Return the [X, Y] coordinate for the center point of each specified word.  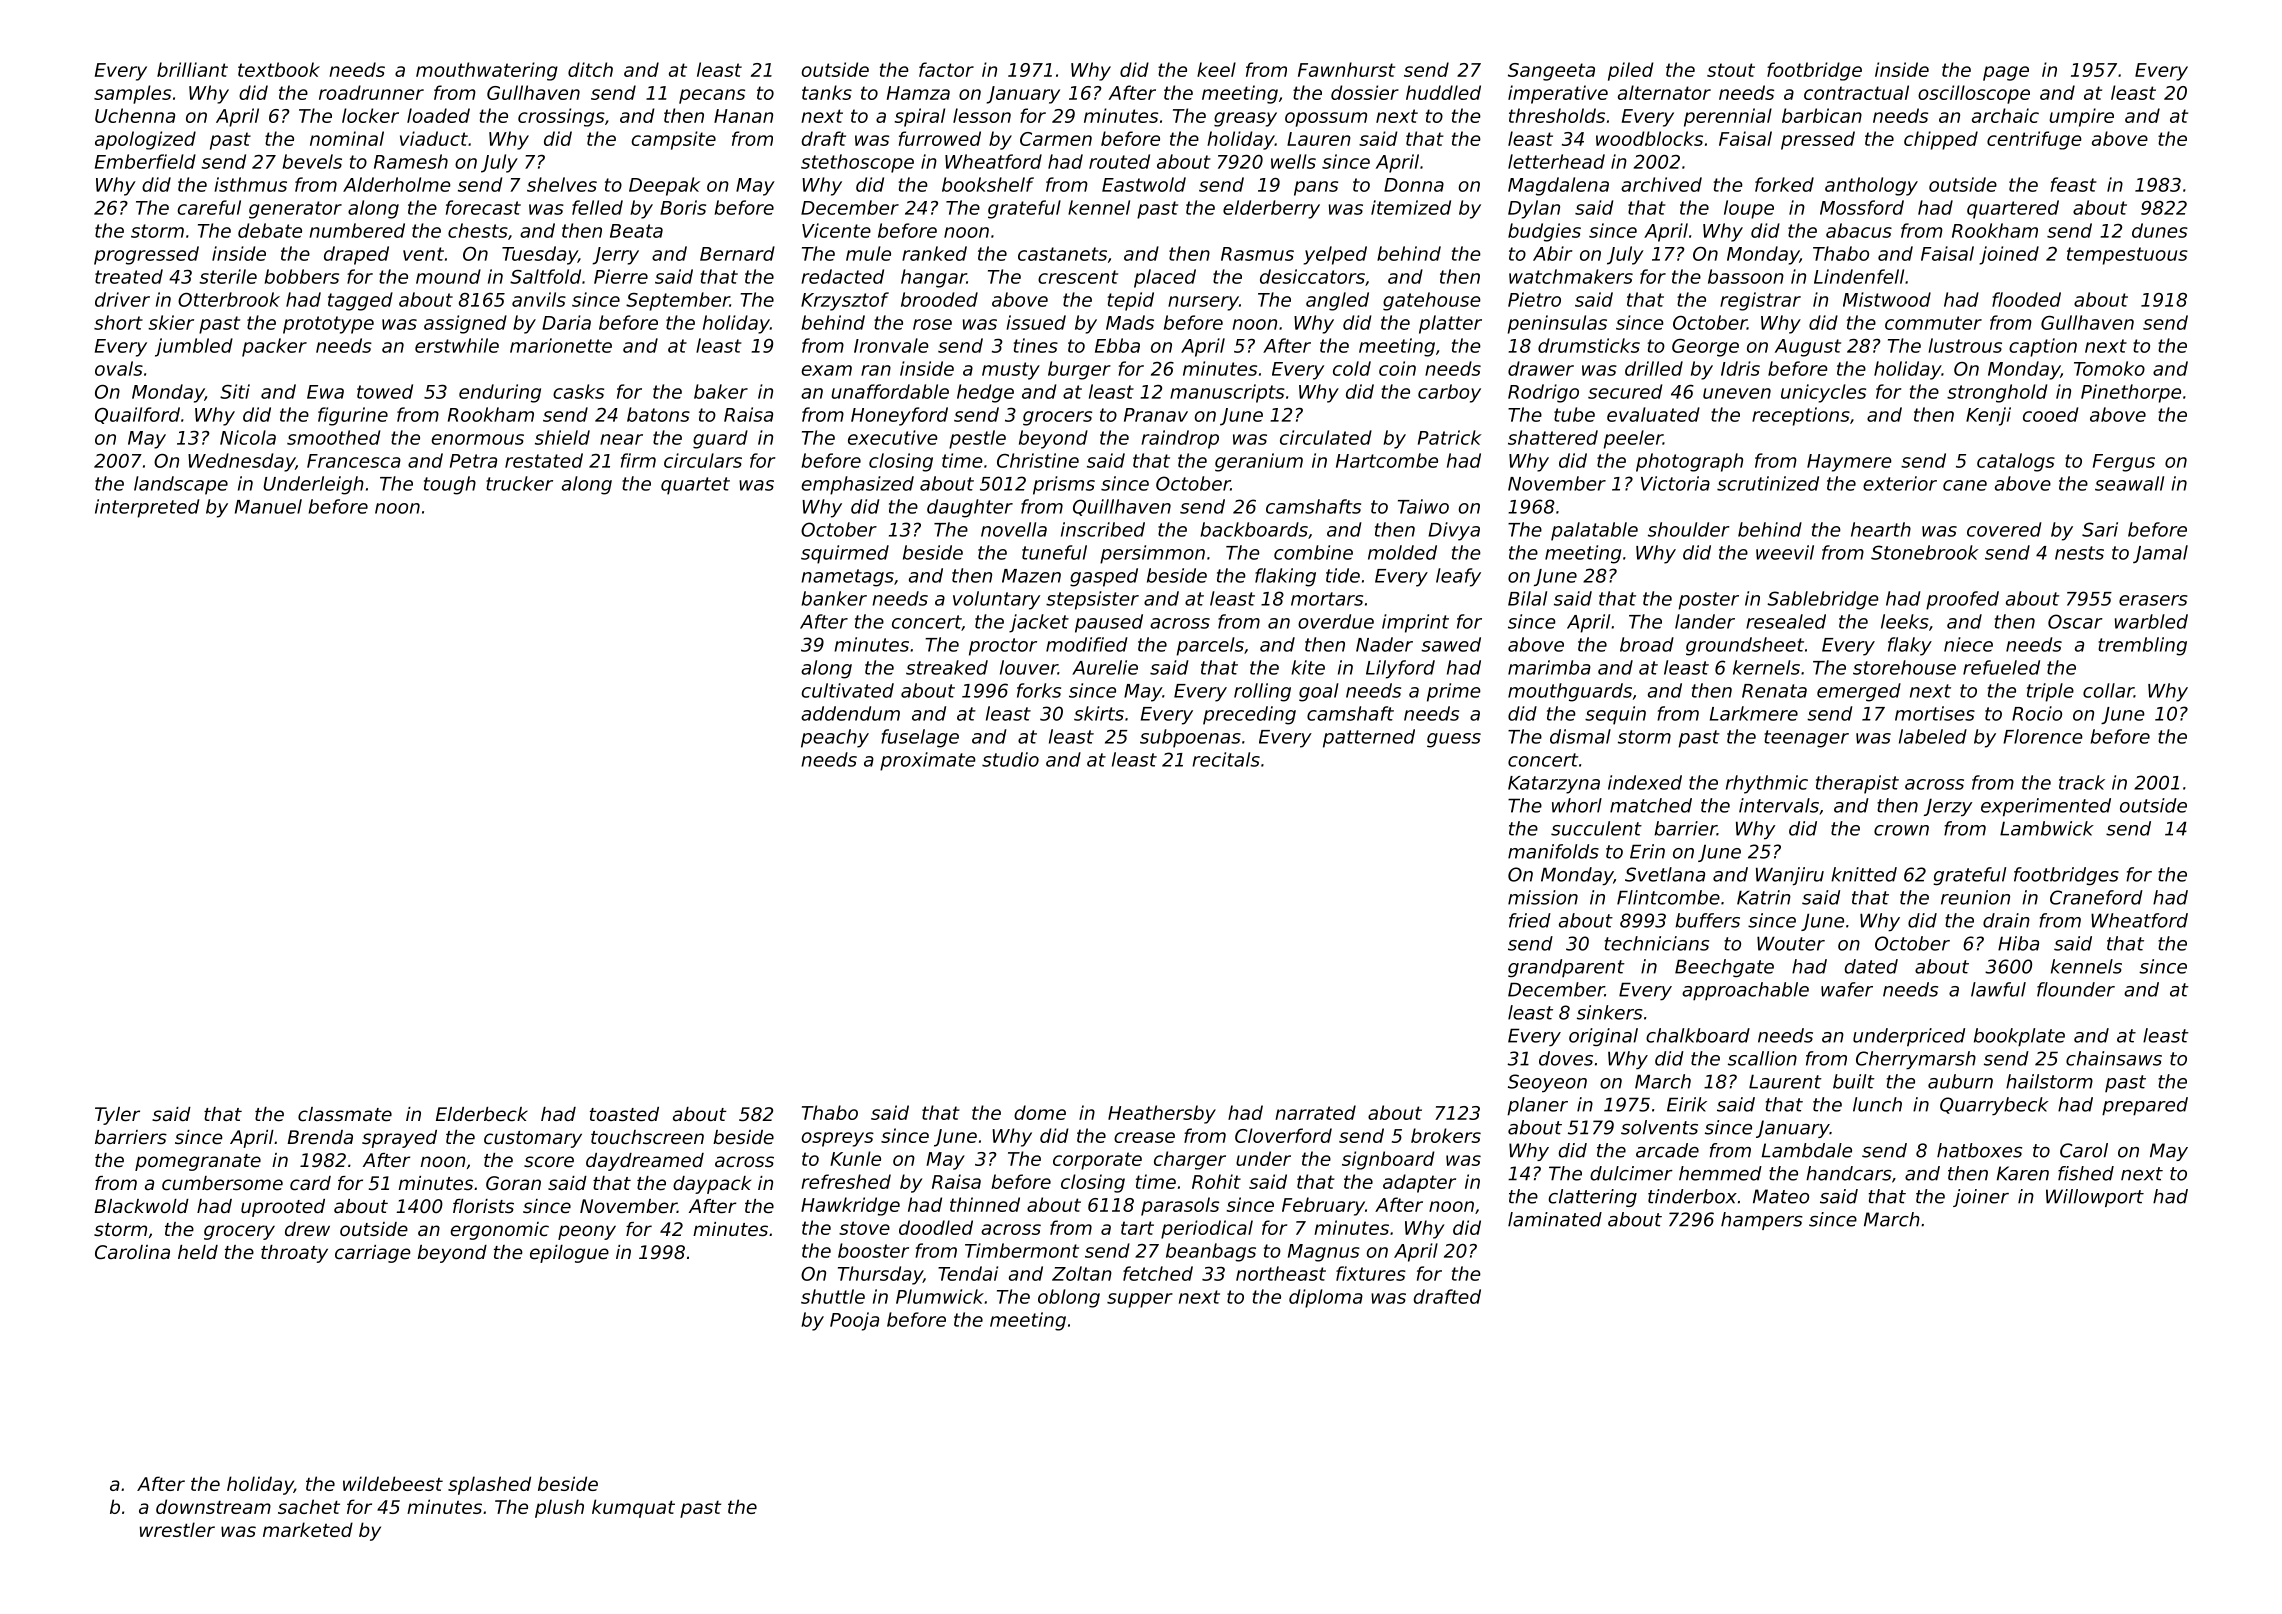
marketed [308, 1529]
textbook [279, 69]
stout [1731, 70]
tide [1343, 575]
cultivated [848, 690]
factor [946, 69]
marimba [1549, 667]
